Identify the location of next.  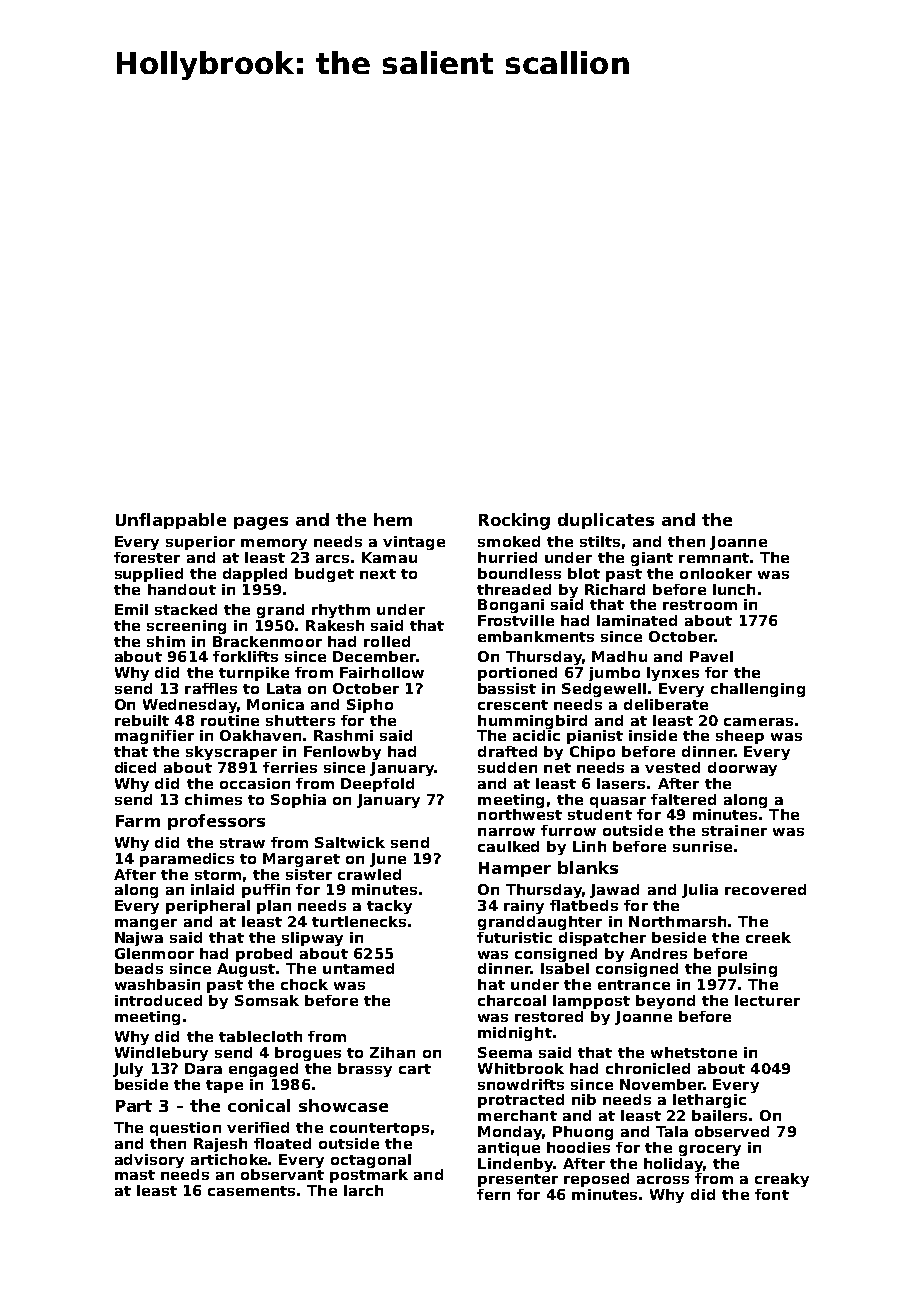
(378, 574).
